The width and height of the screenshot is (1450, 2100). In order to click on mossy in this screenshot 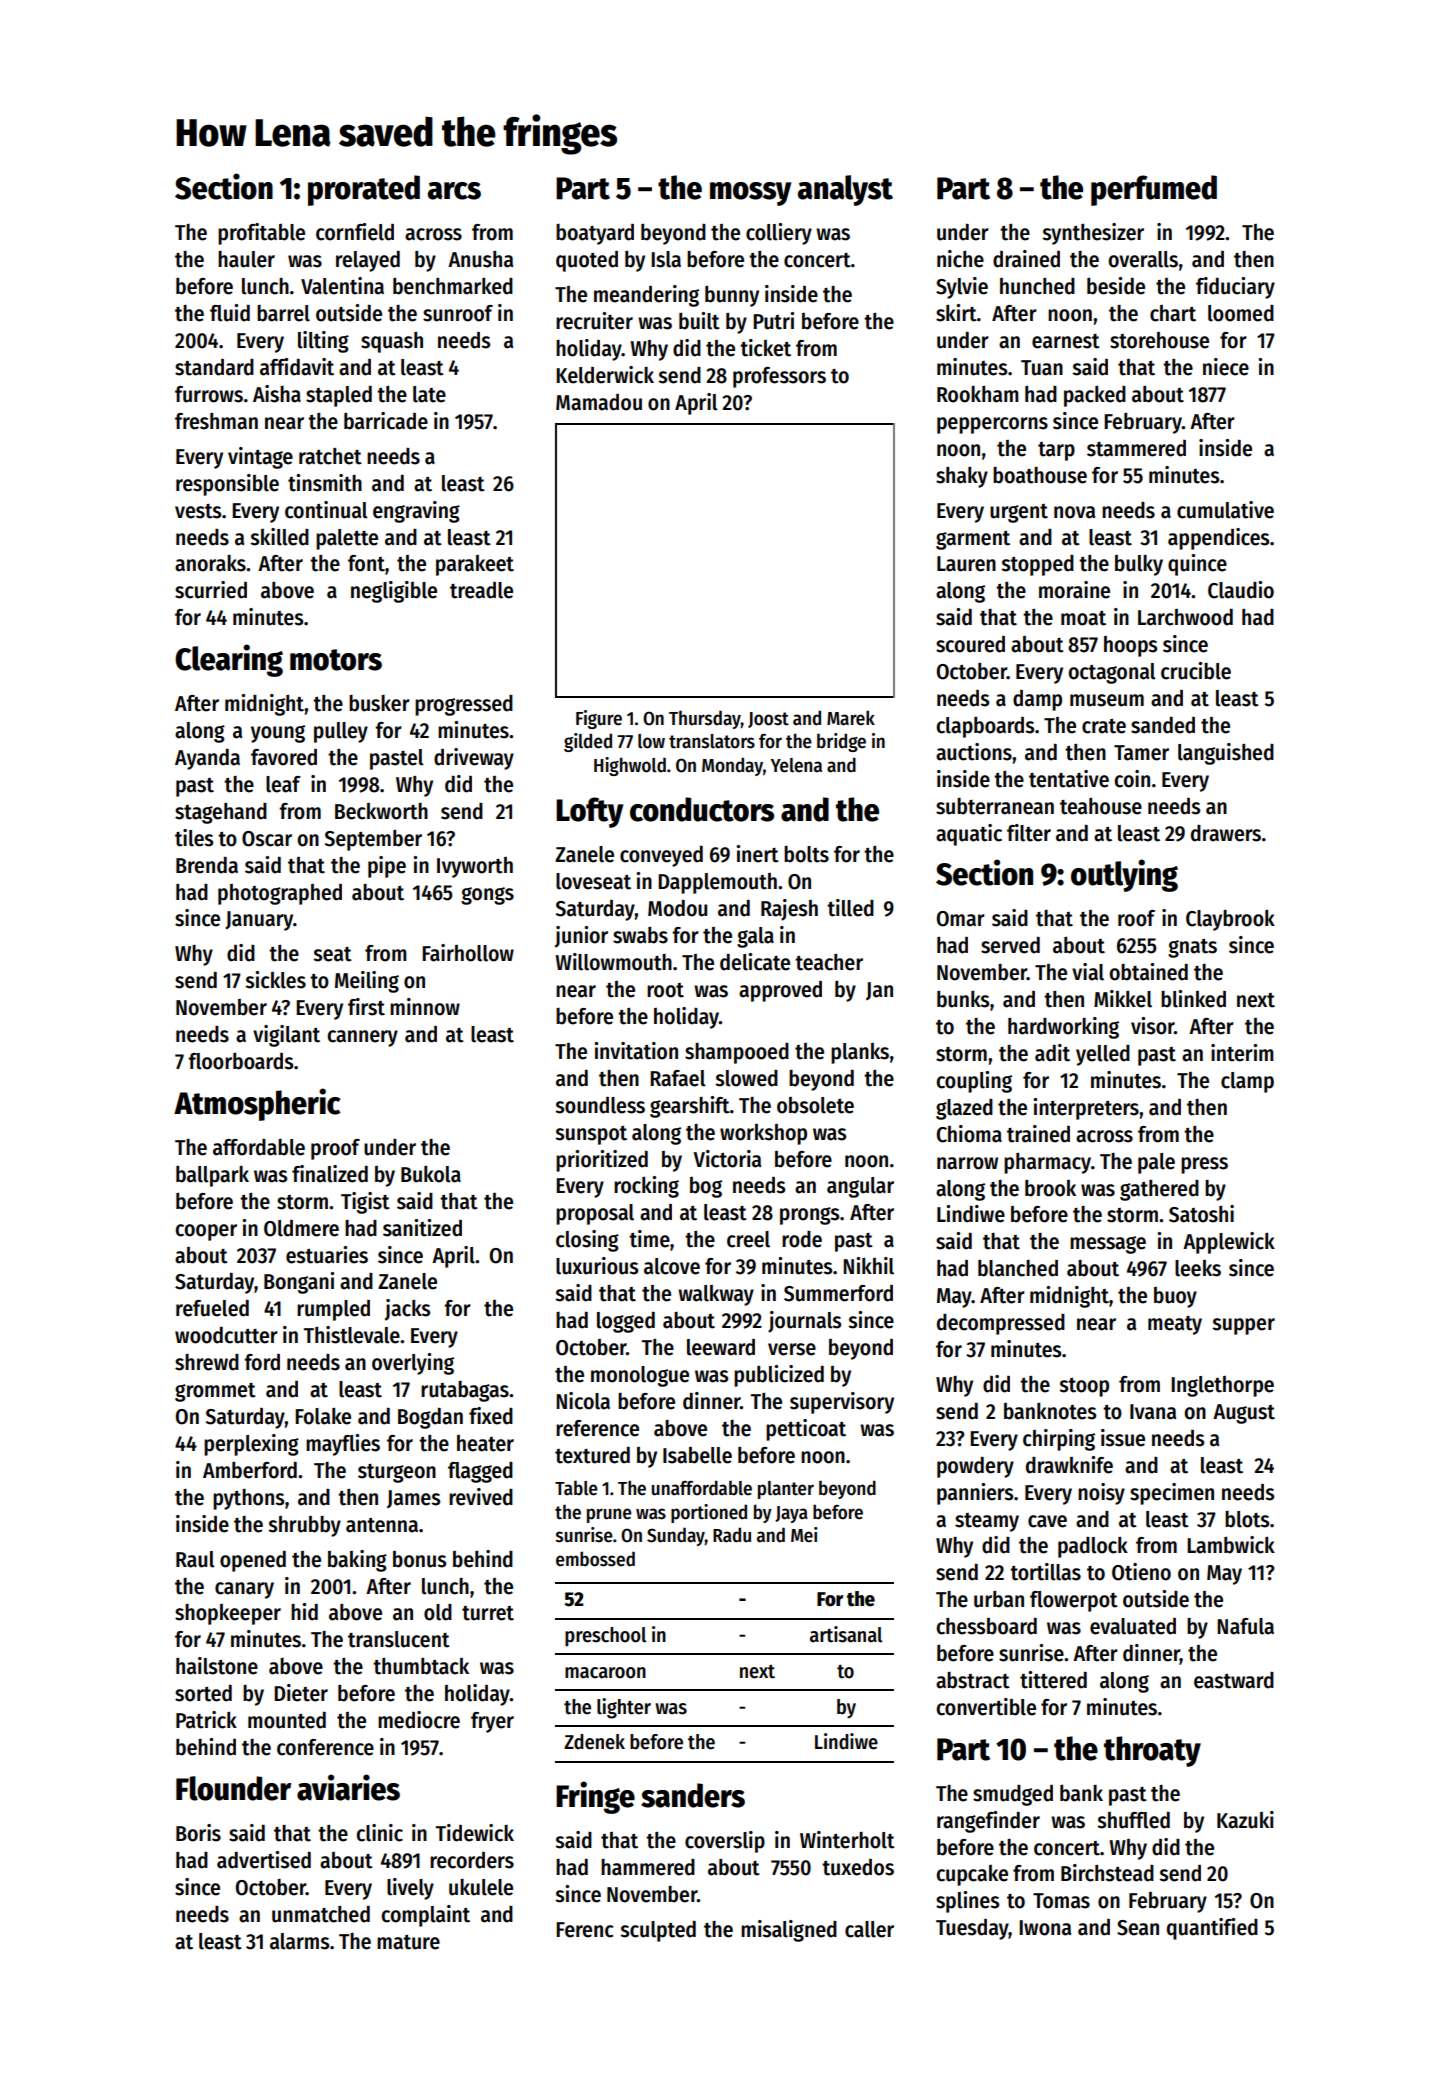, I will do `click(750, 194)`.
